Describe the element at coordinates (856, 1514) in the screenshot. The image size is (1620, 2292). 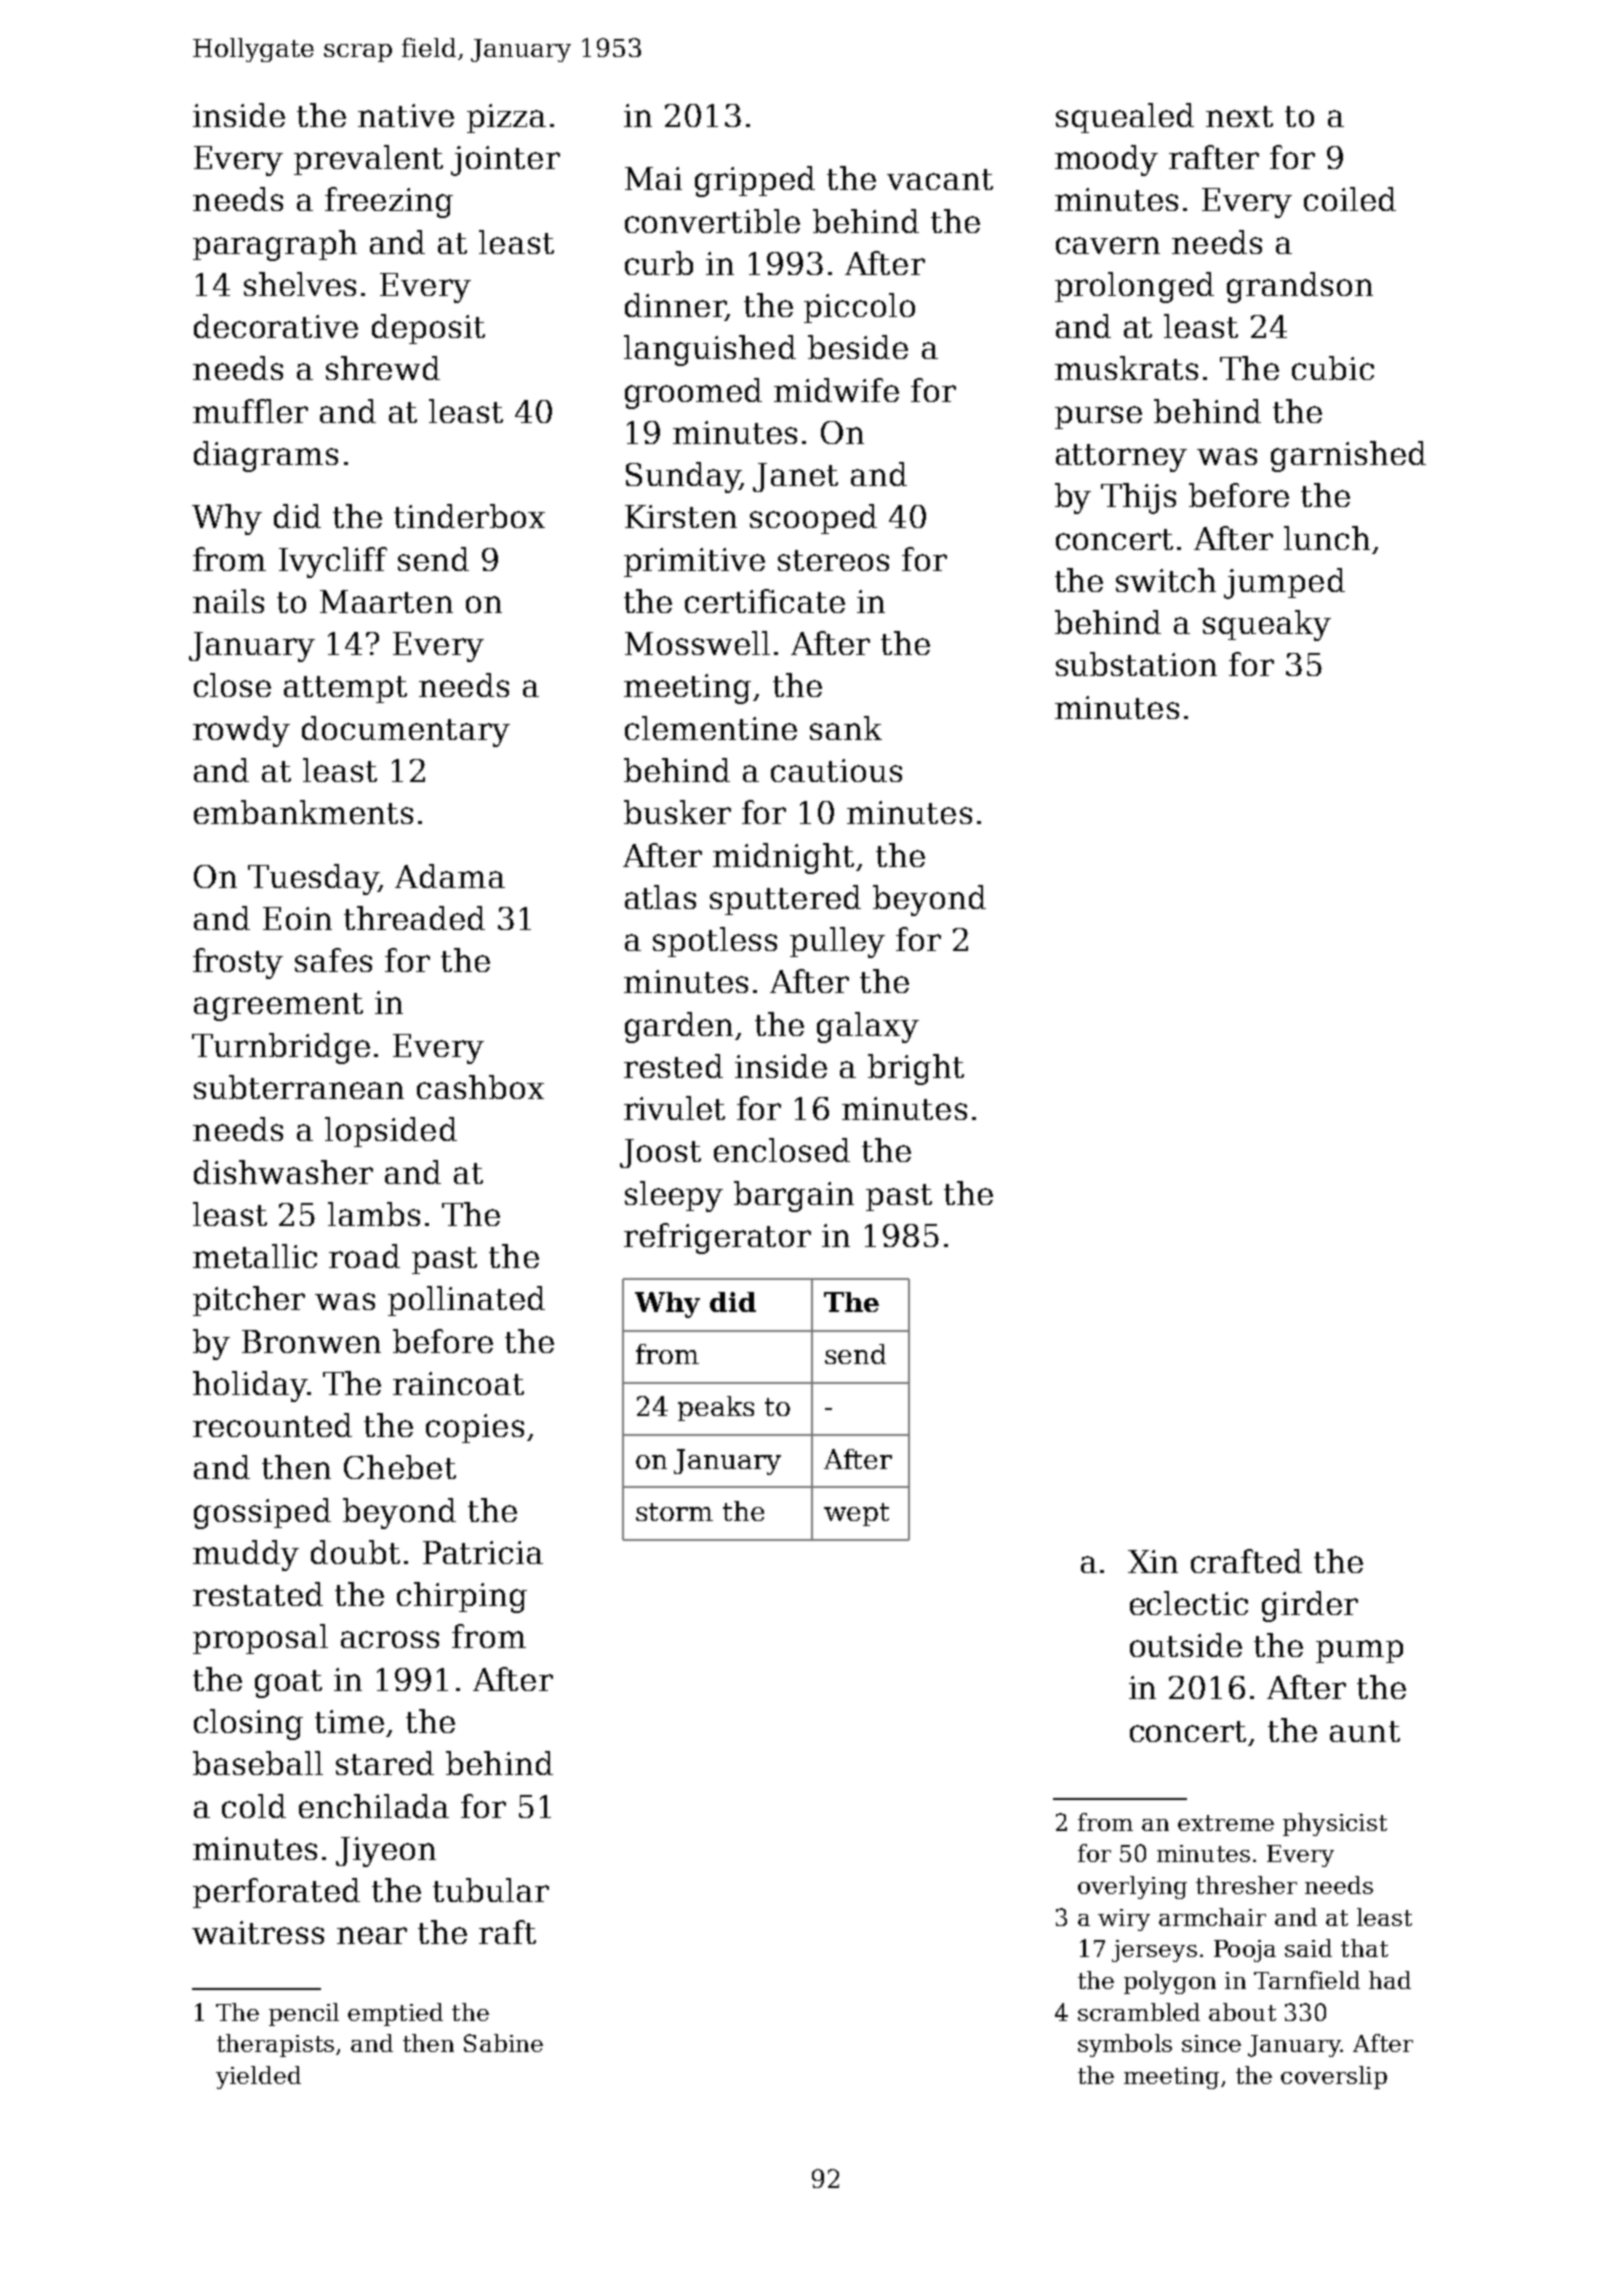
I see `wept` at that location.
